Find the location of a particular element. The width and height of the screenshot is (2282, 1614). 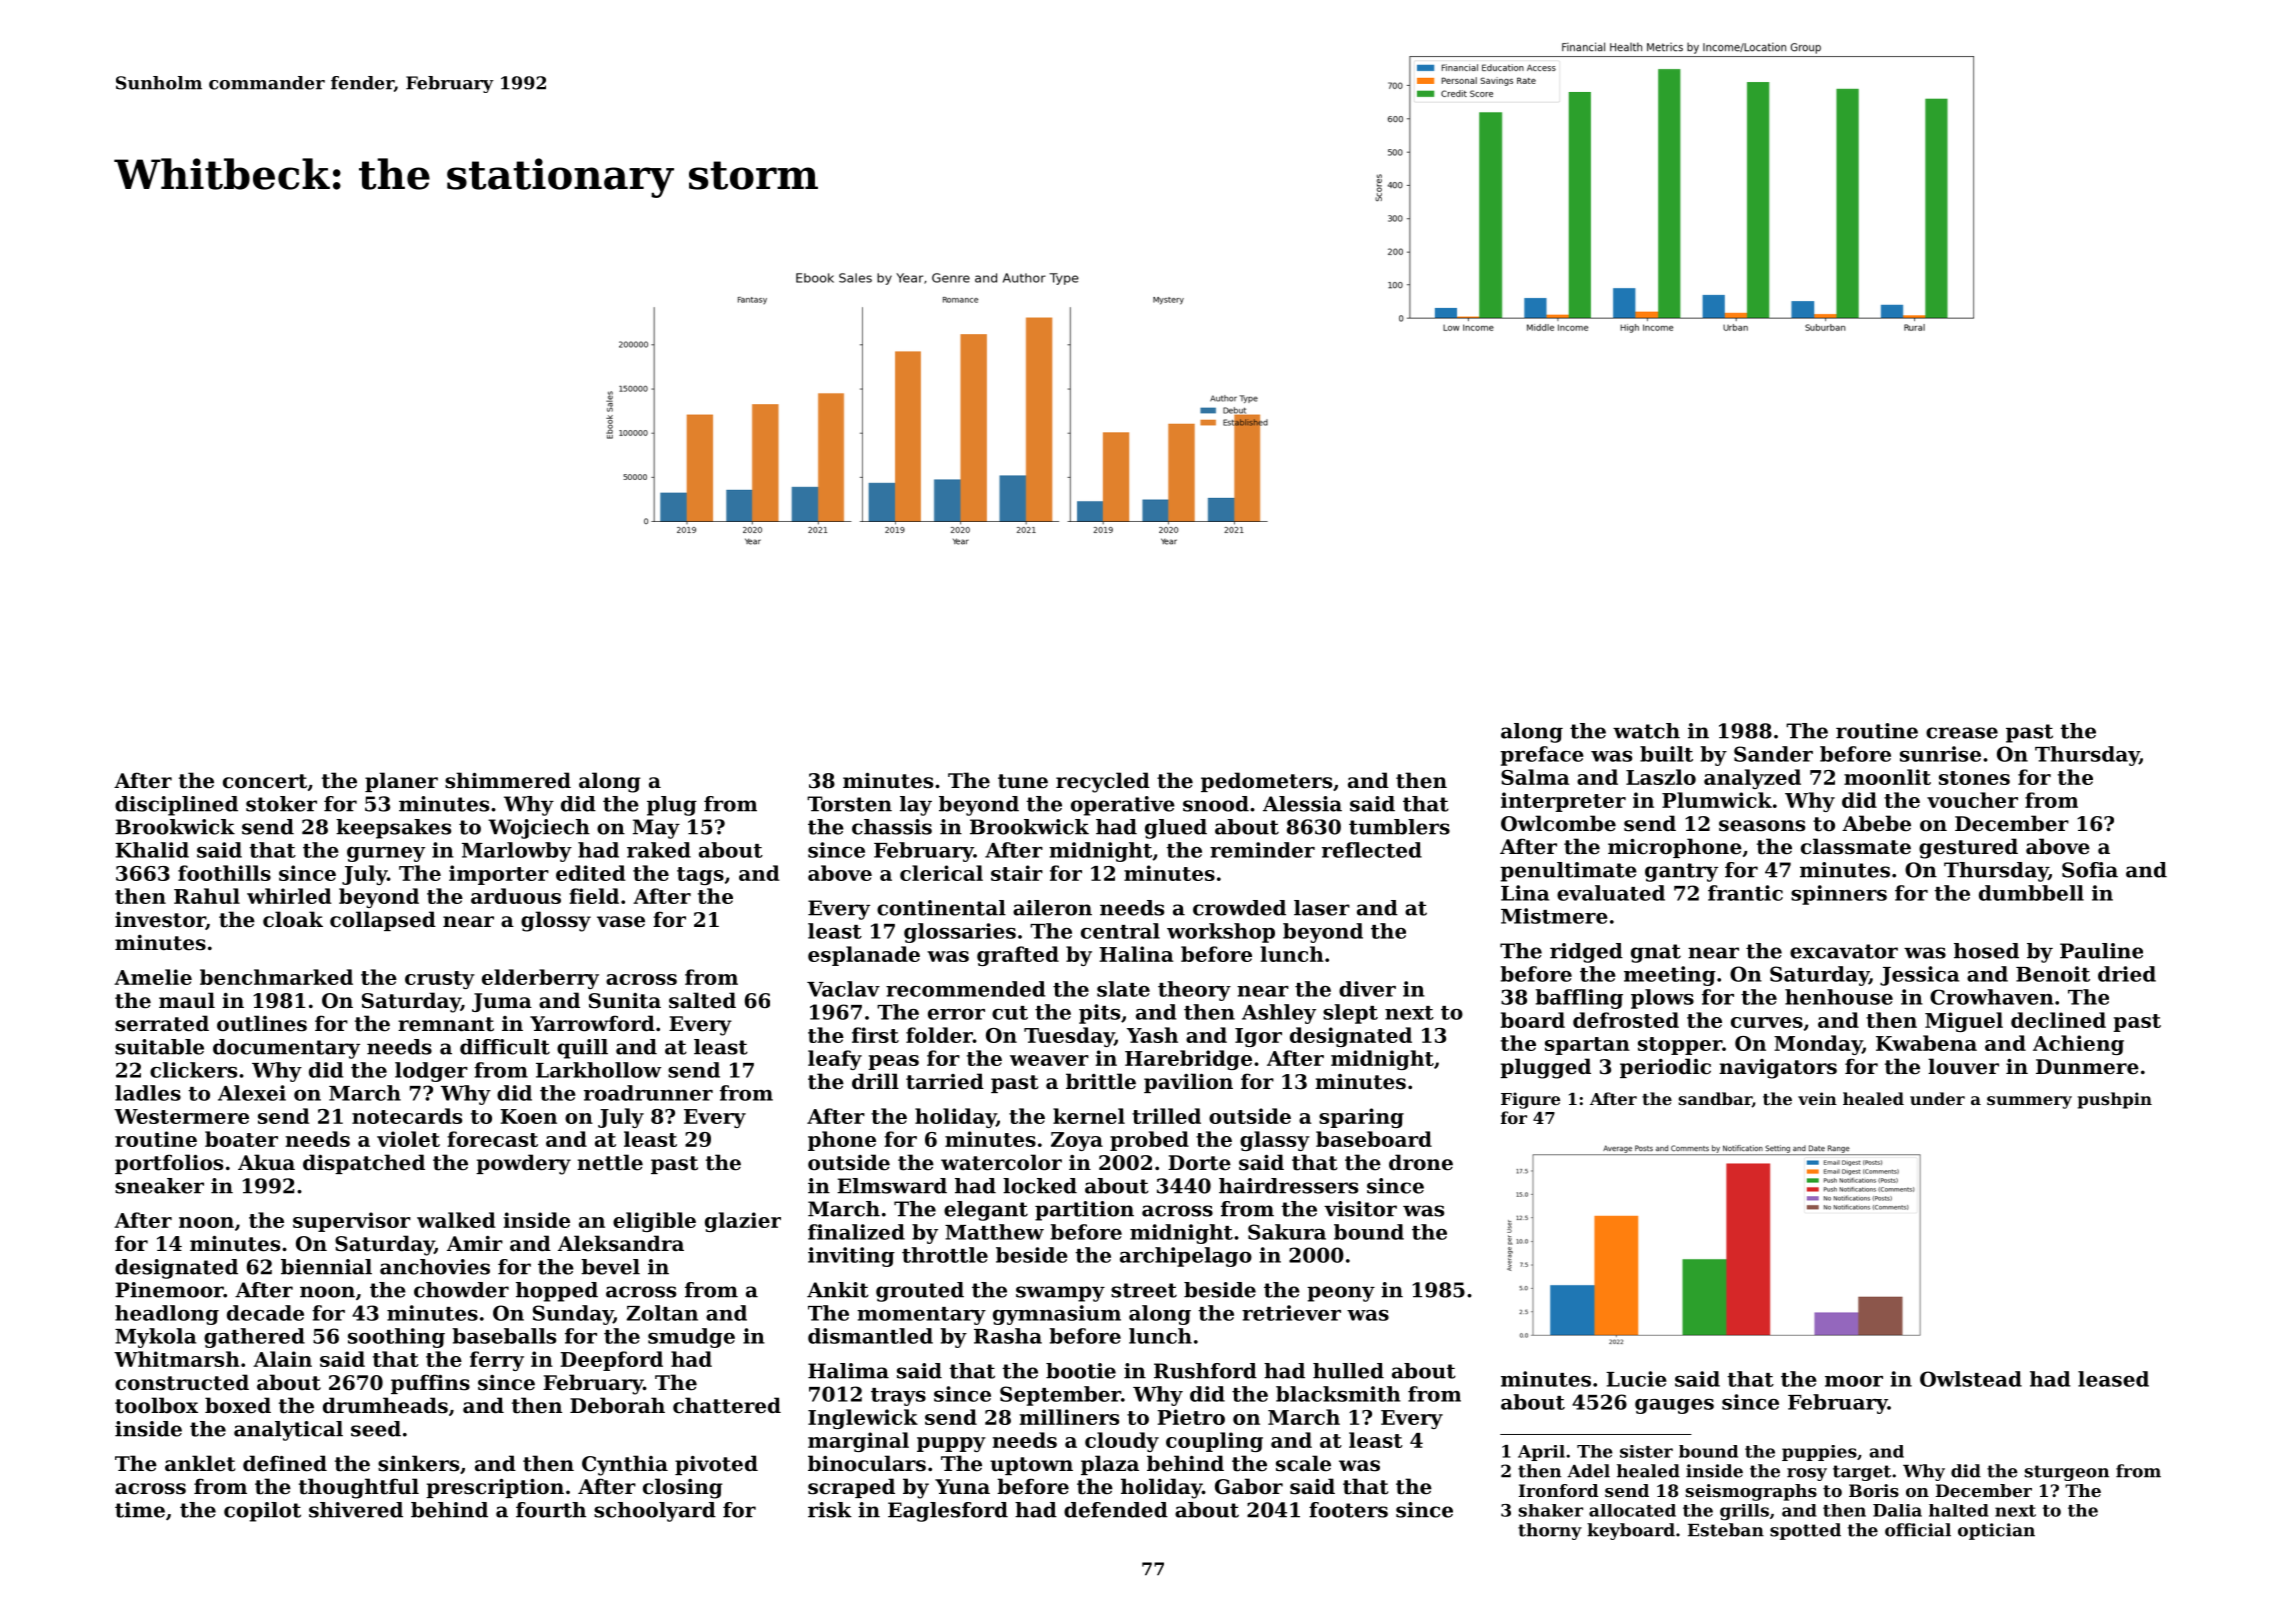

trilled is located at coordinates (1166, 1116).
